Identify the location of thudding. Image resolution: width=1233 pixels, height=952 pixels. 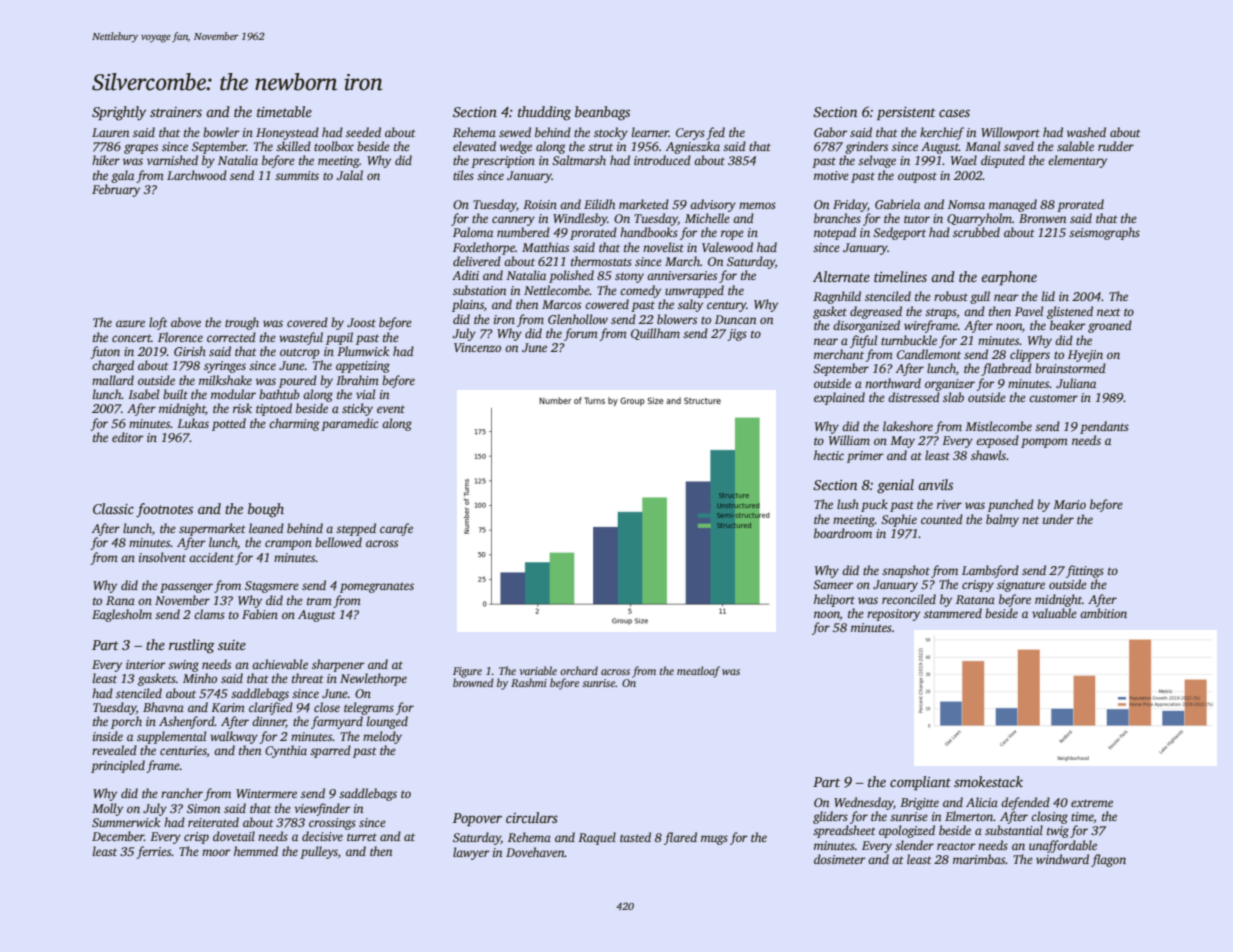
(544, 113).
